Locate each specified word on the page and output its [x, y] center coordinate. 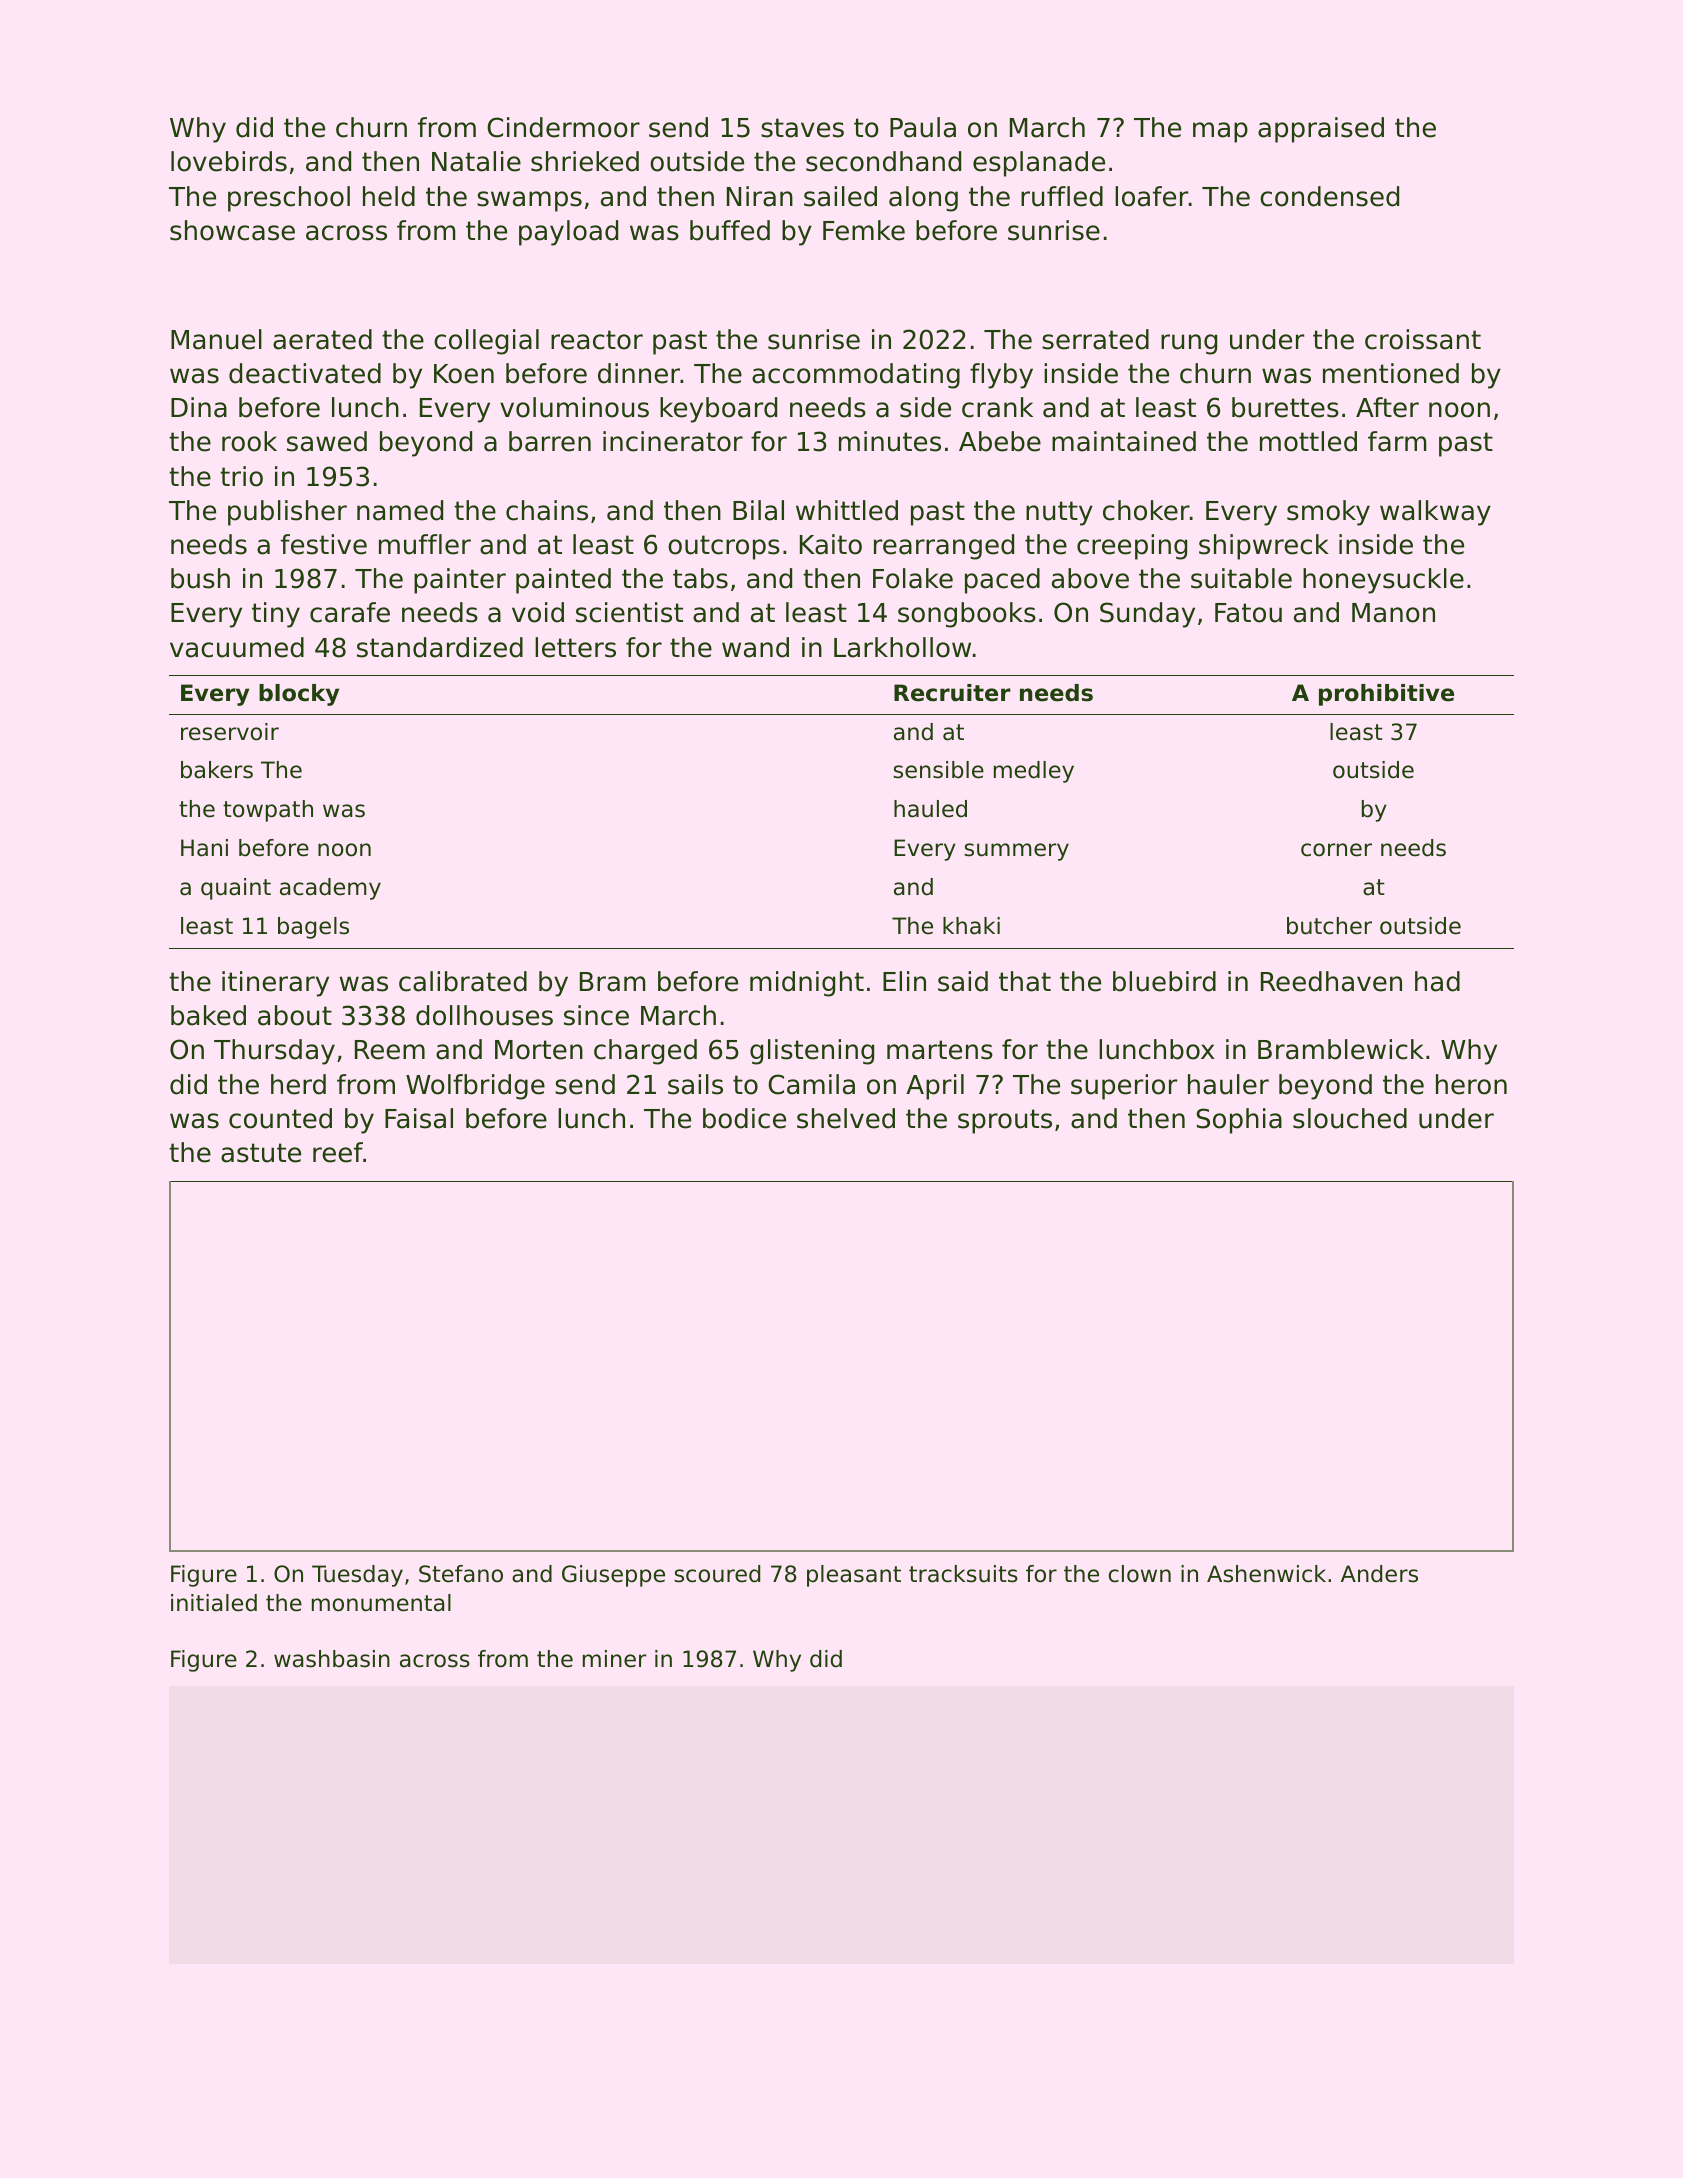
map [1220, 132]
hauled [930, 809]
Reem [390, 1050]
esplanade [1039, 164]
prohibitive [1386, 695]
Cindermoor [563, 127]
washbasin [332, 1659]
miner [614, 1659]
